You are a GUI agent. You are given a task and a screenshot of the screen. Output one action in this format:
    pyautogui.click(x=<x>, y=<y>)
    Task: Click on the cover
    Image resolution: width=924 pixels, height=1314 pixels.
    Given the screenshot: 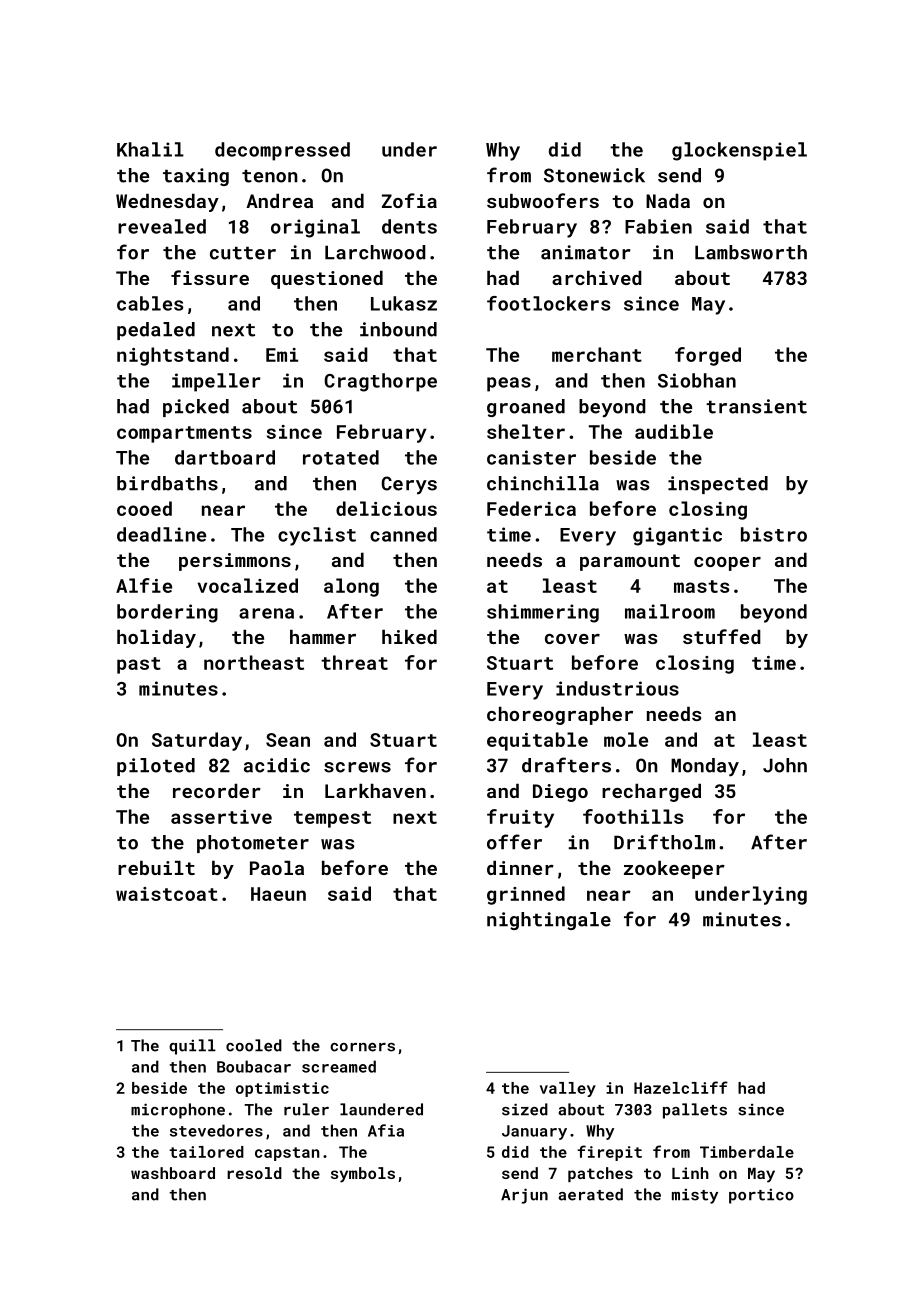 What is the action you would take?
    pyautogui.click(x=572, y=639)
